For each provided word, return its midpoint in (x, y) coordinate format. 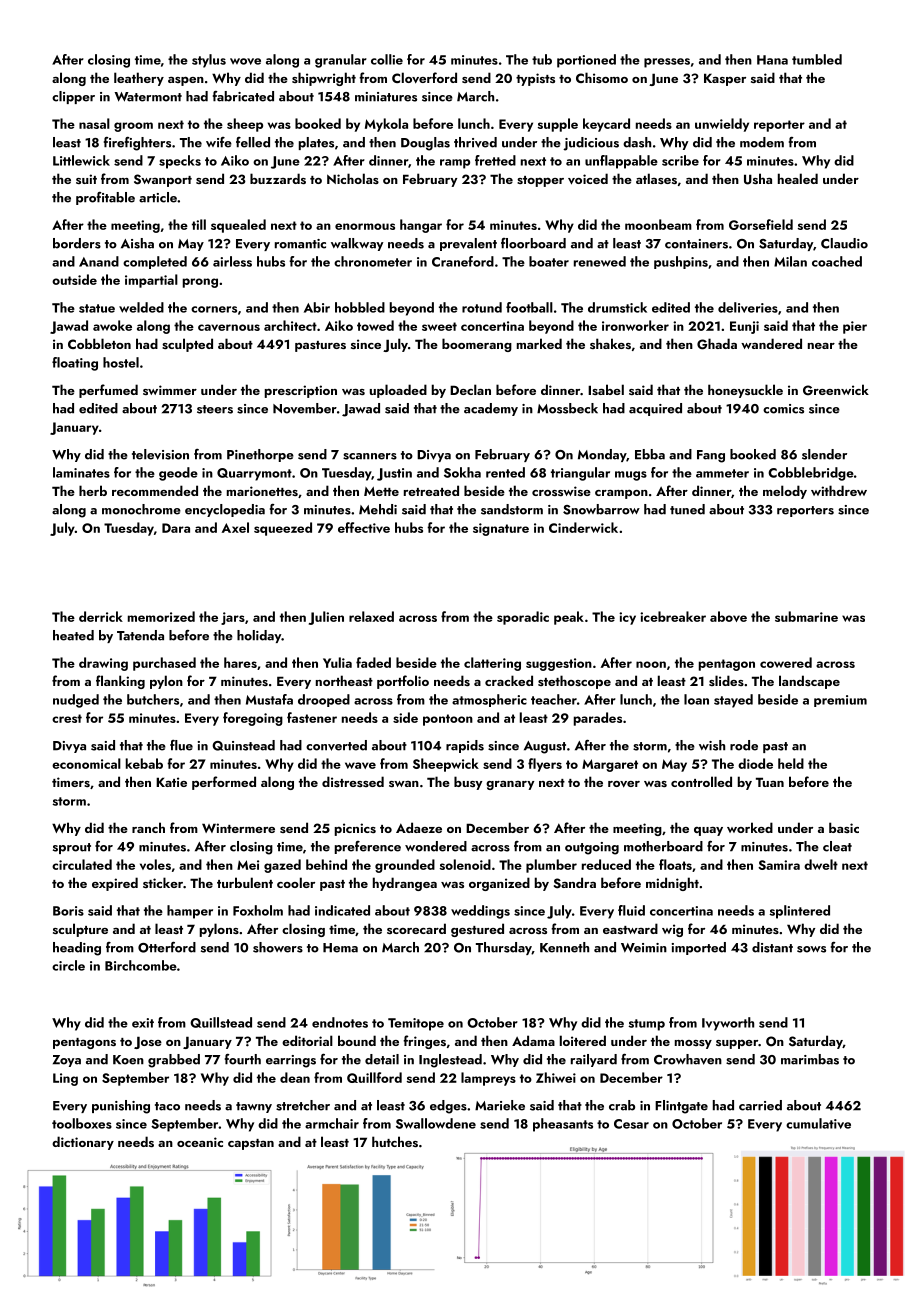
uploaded (398, 391)
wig (672, 930)
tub (542, 59)
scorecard (416, 928)
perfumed (108, 391)
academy (491, 409)
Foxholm (258, 910)
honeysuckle (745, 391)
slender (824, 454)
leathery (139, 79)
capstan (251, 1144)
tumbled (817, 59)
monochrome (141, 509)
